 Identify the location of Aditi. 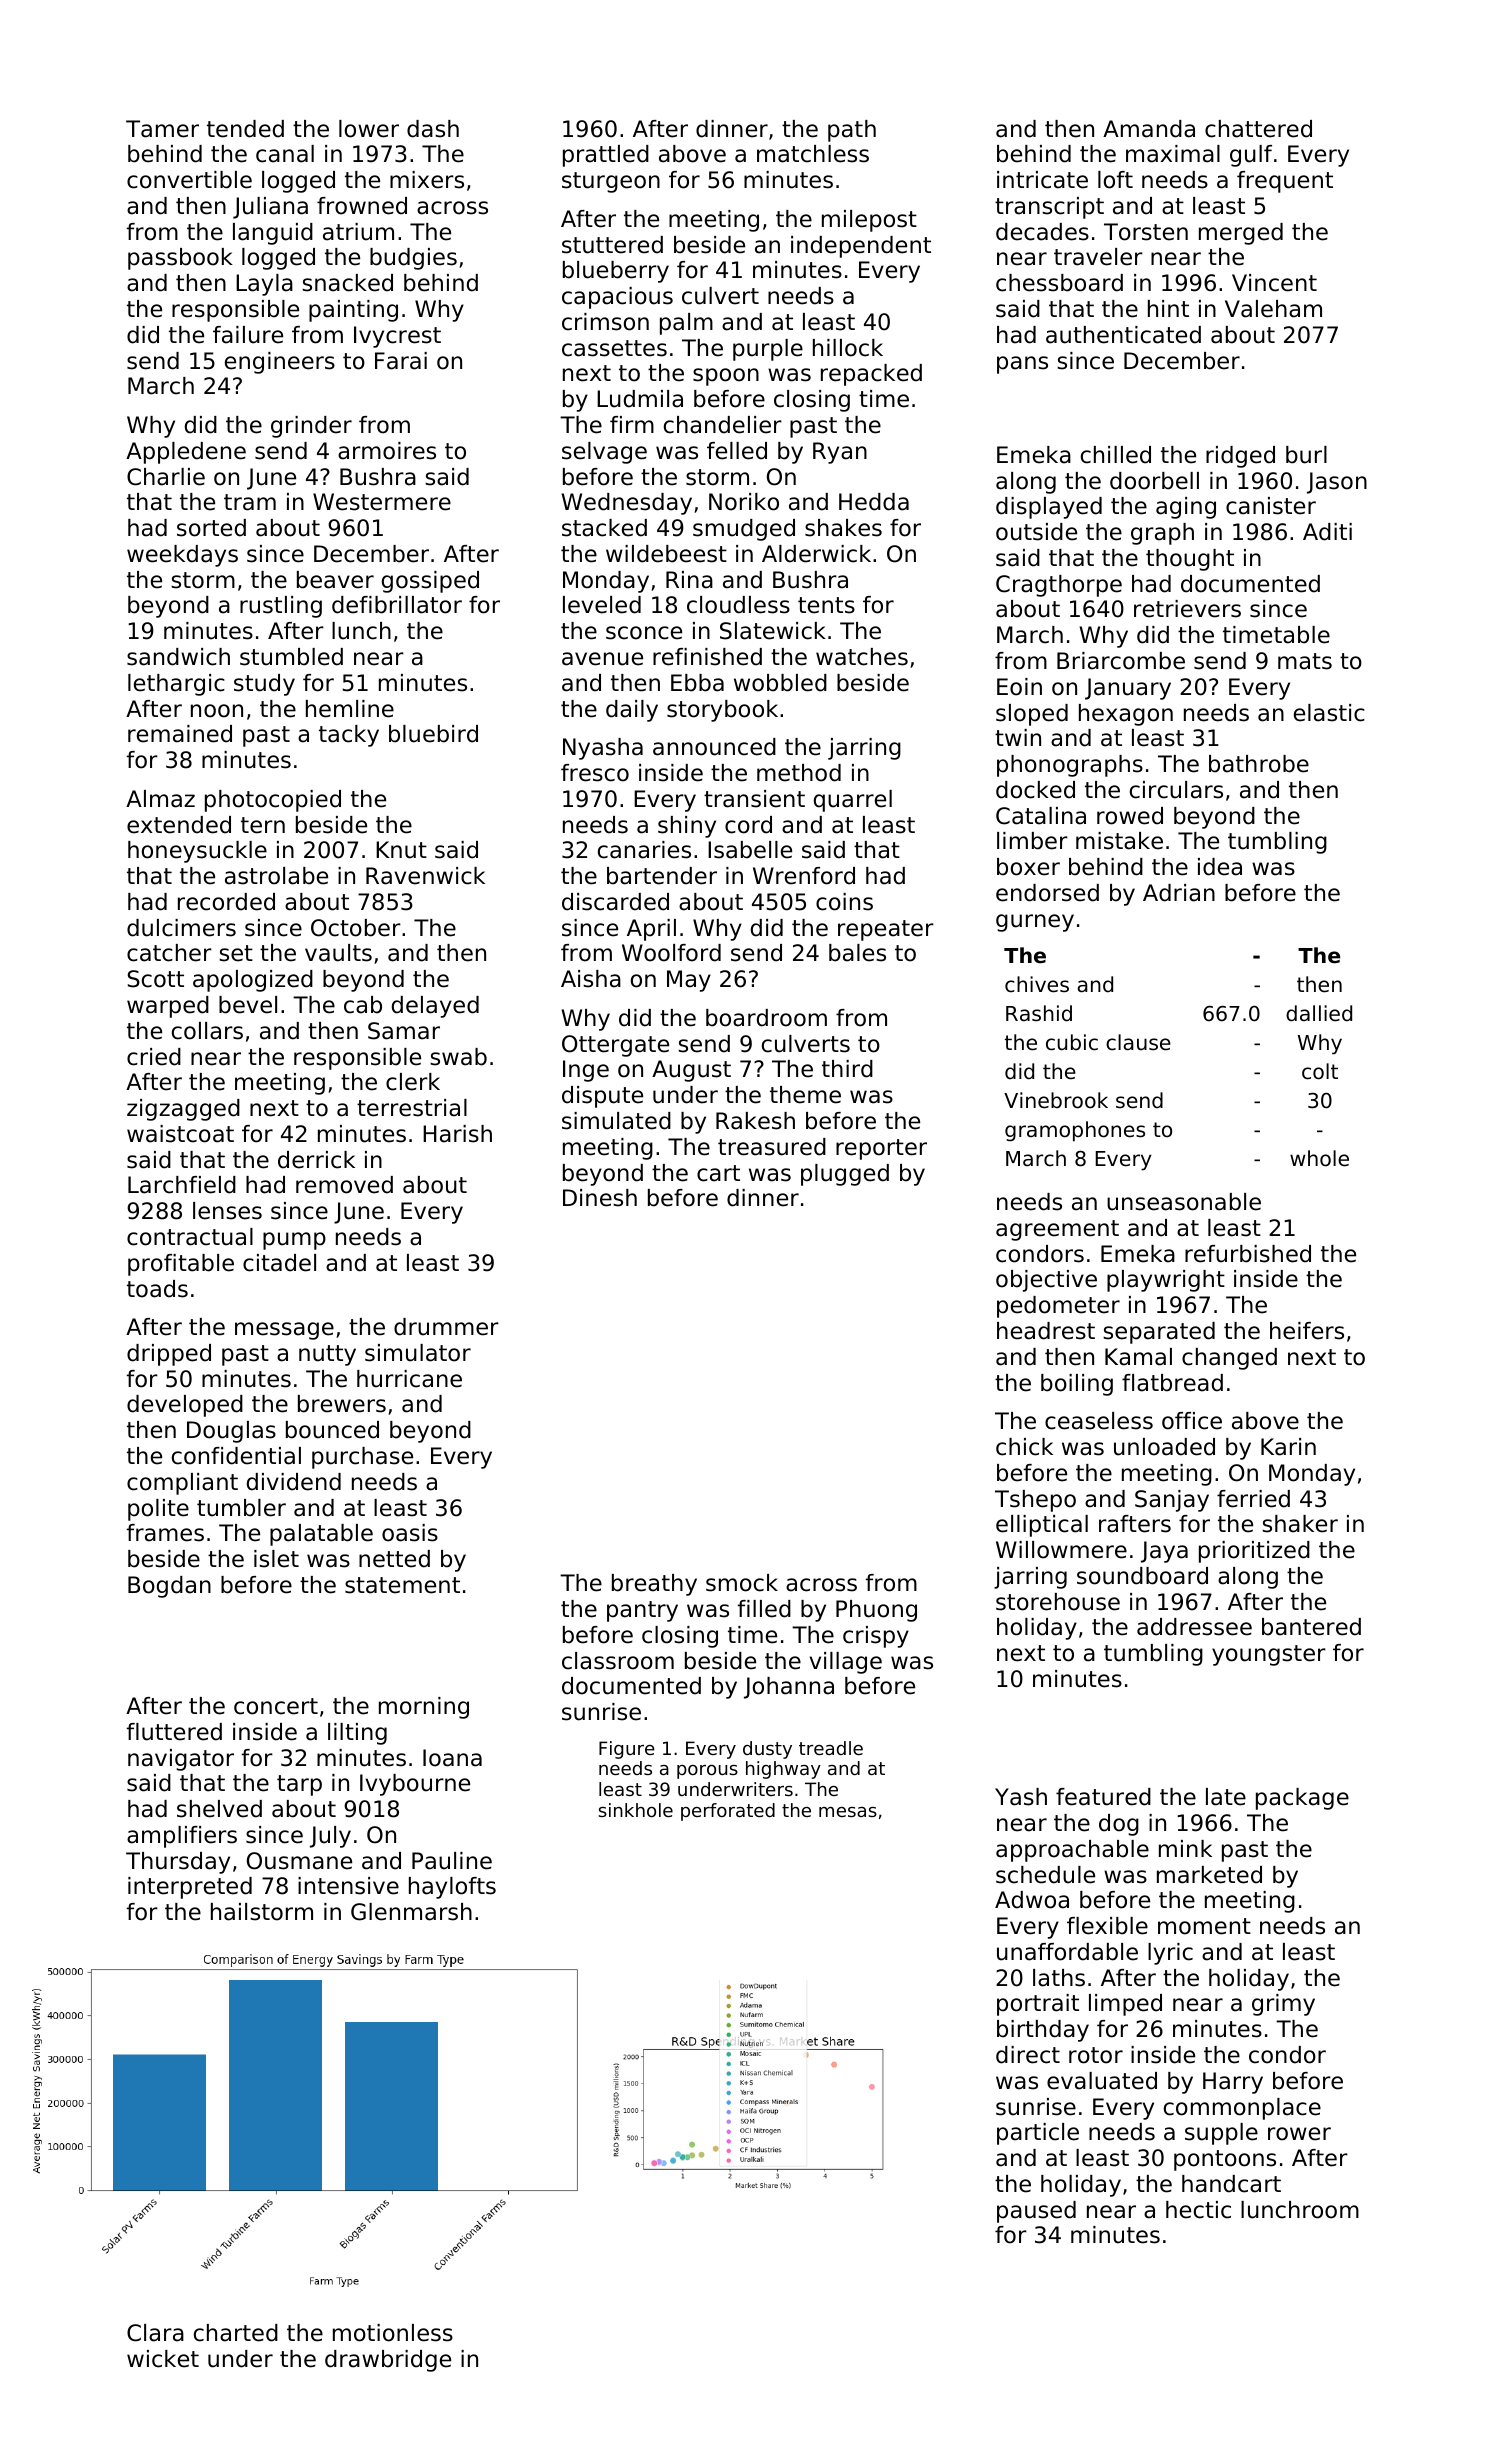
(1327, 532).
